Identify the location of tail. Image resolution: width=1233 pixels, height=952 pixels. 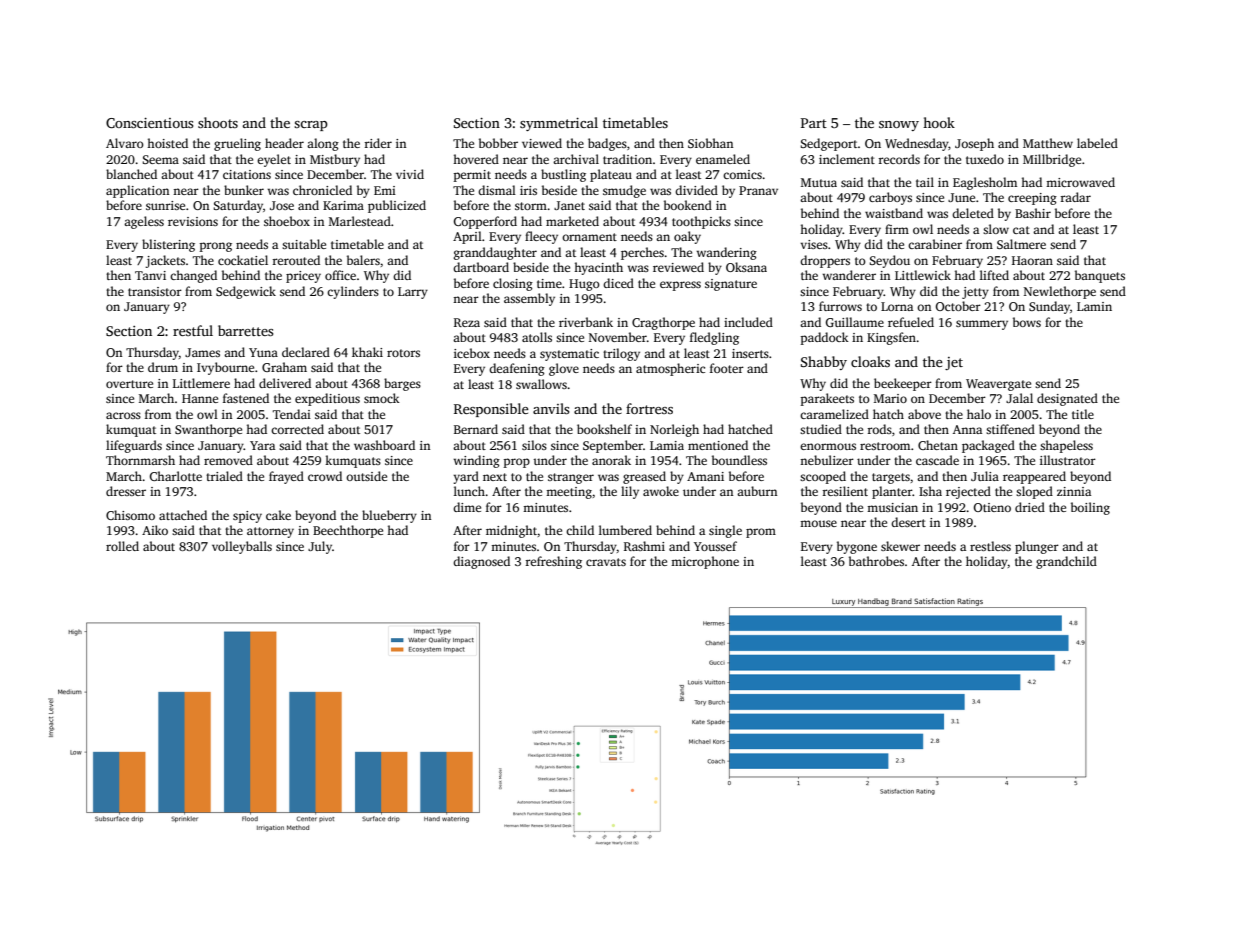
(925, 182).
